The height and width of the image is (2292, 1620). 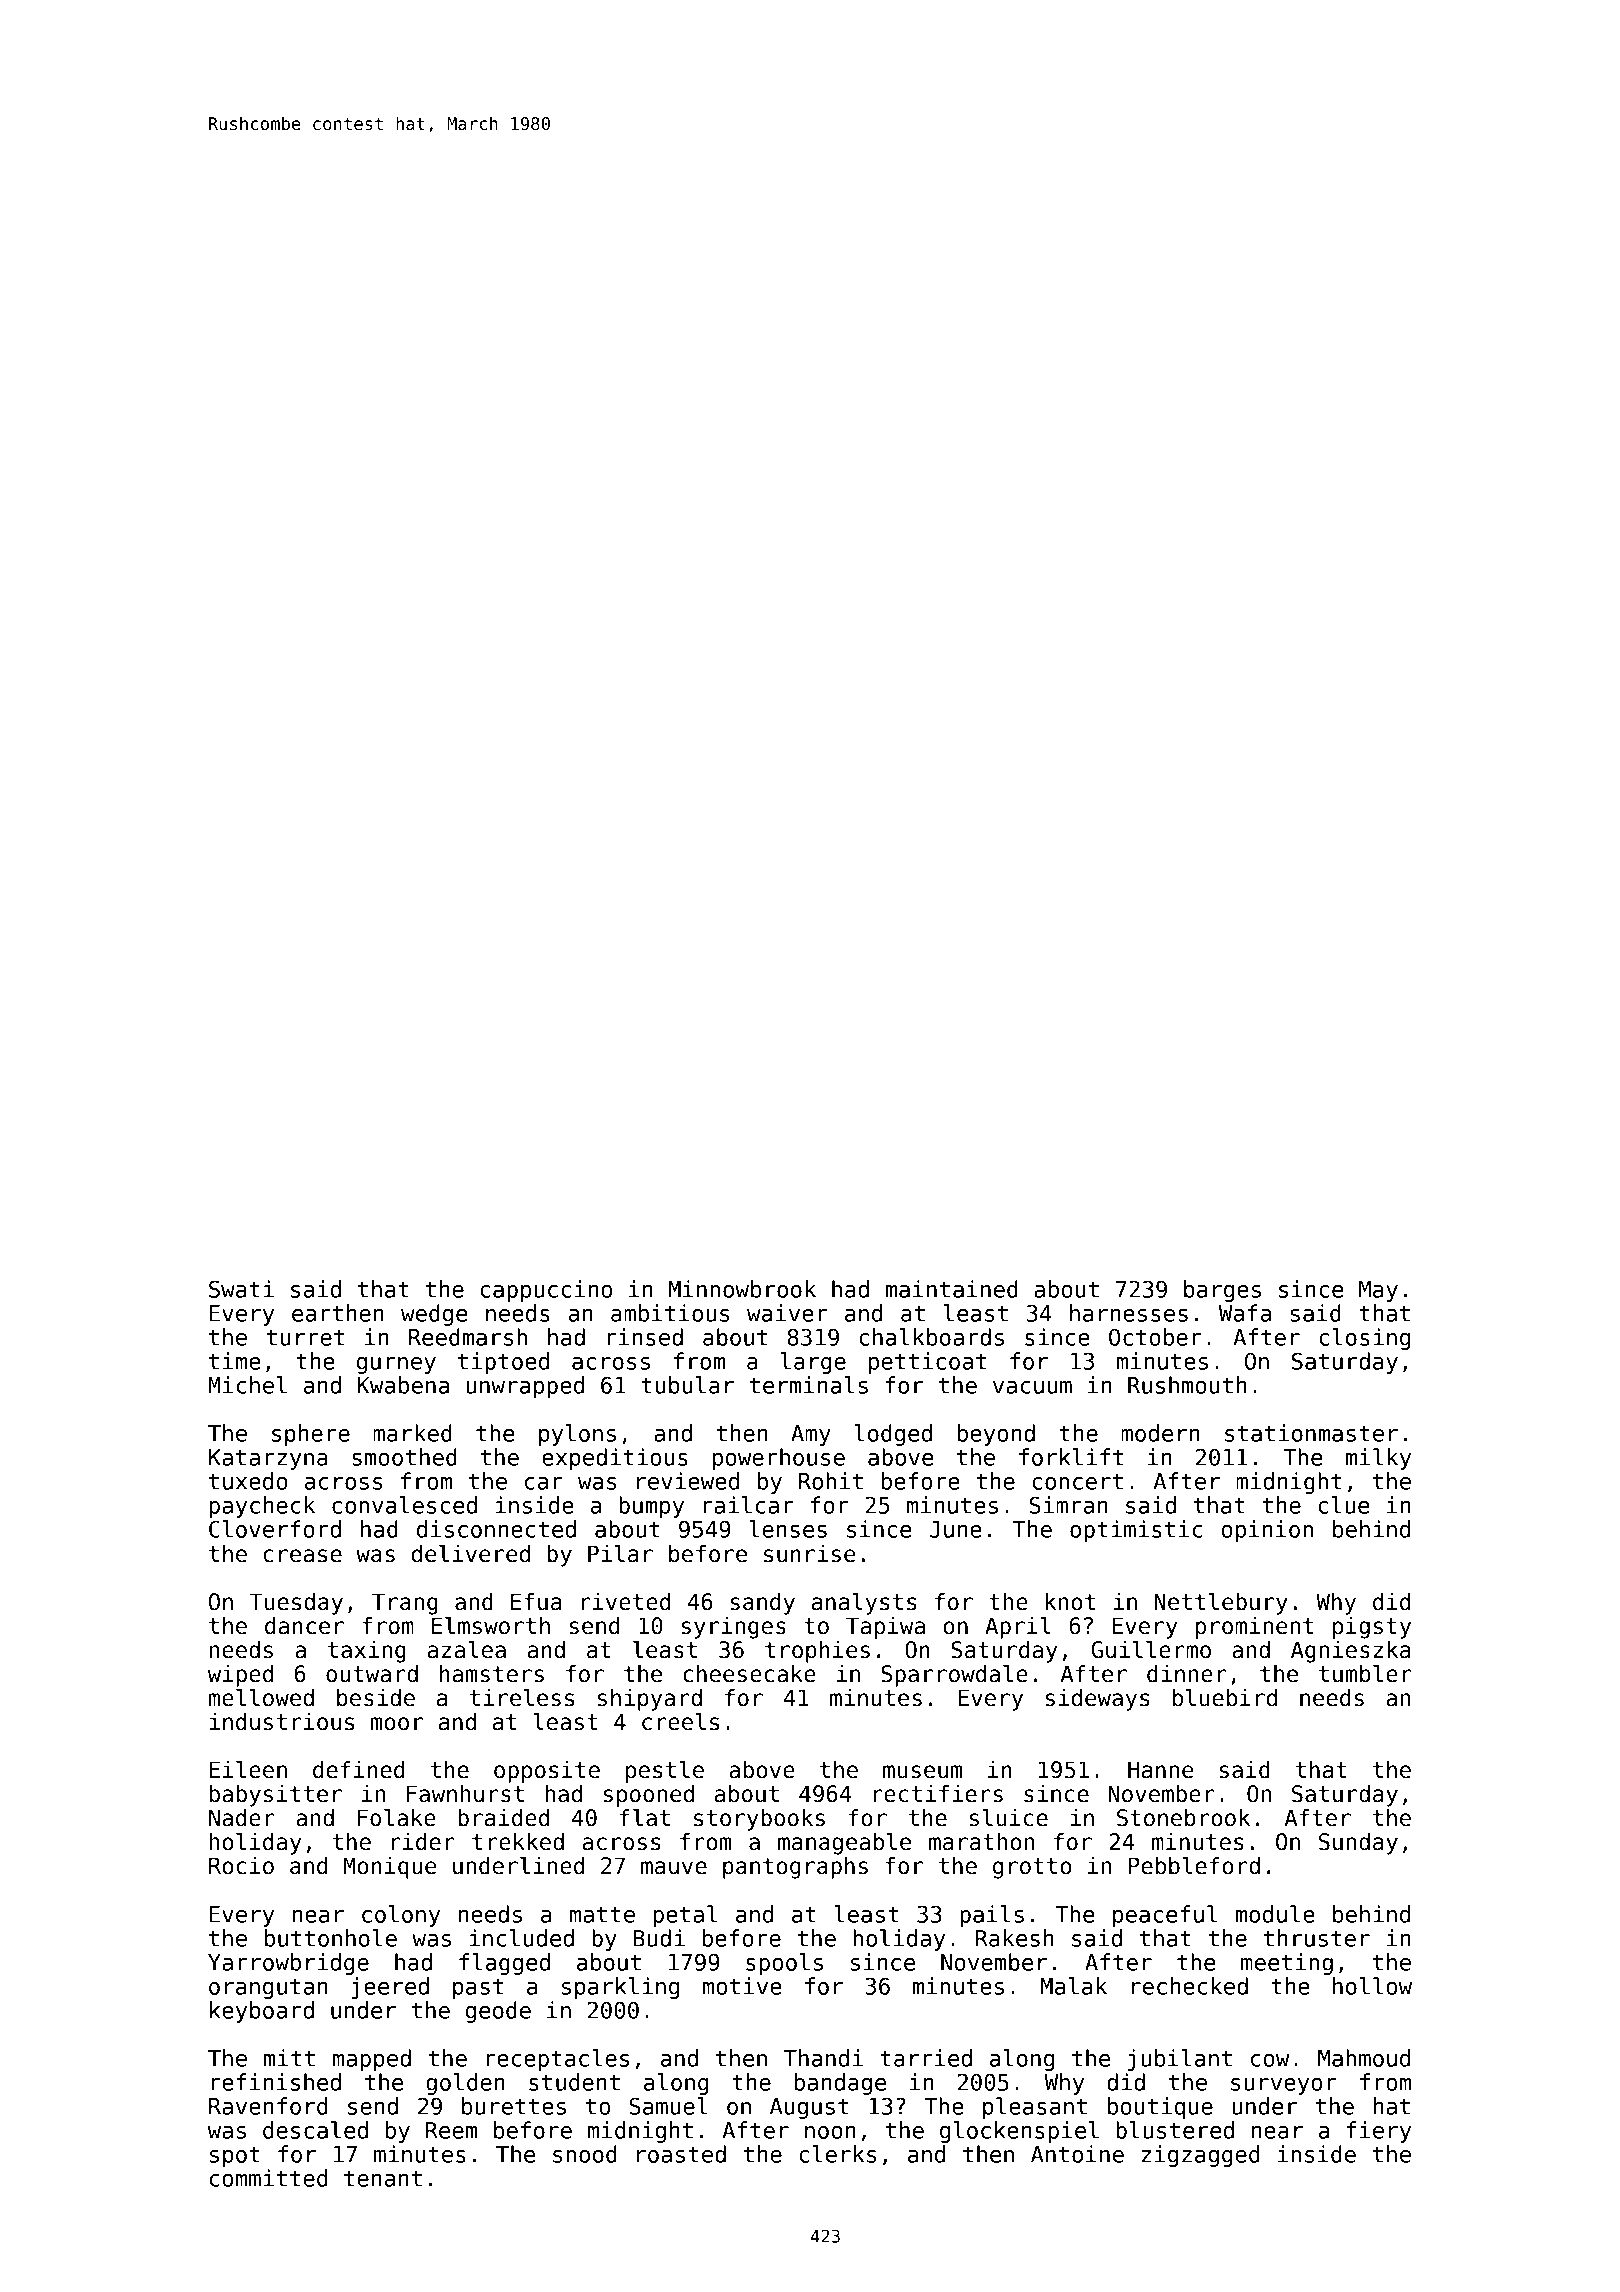 I want to click on disconnected, so click(x=496, y=1529).
